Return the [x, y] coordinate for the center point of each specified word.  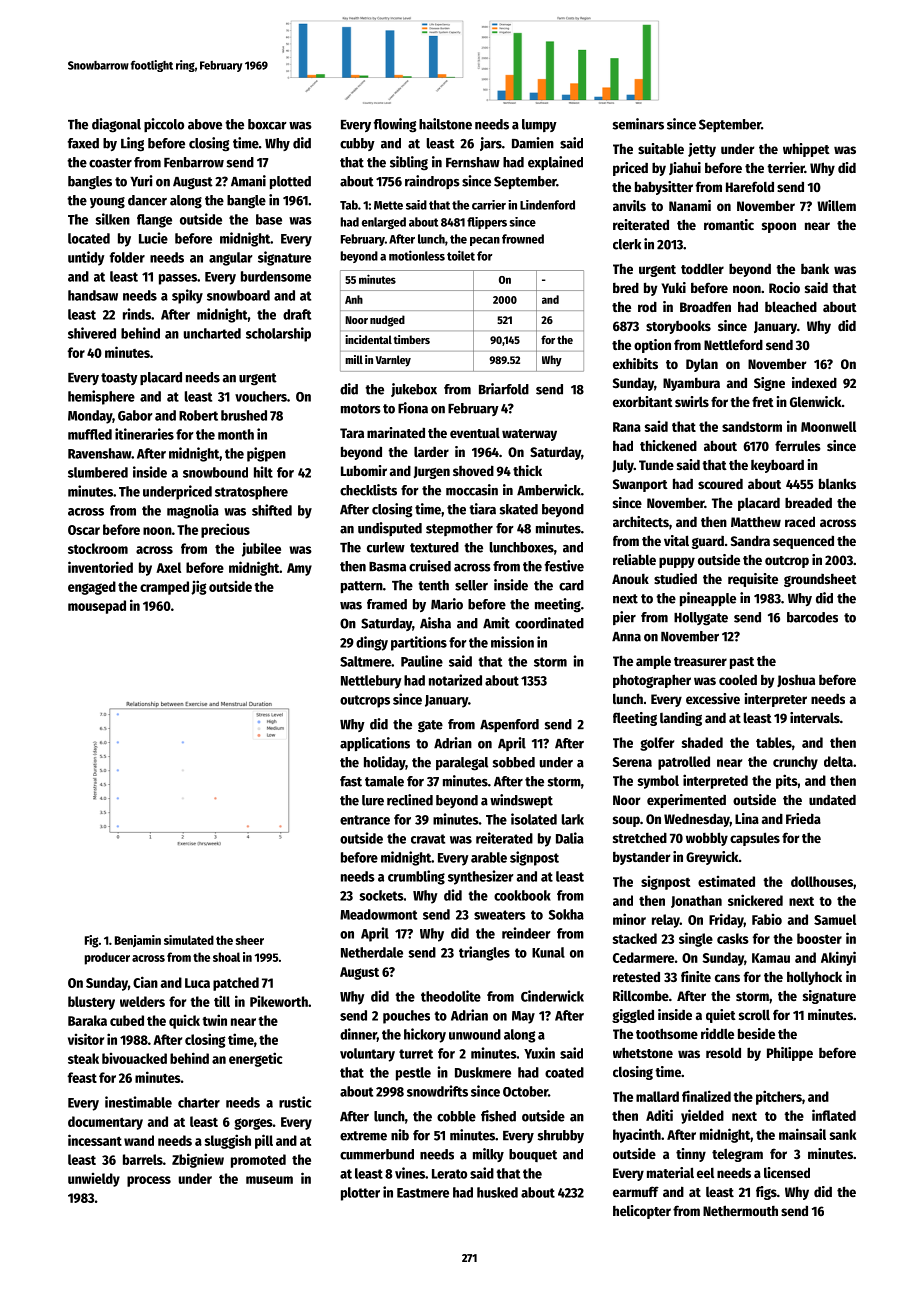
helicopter [642, 1212]
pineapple [708, 599]
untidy [86, 258]
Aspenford [509, 725]
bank [815, 268]
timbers [412, 339]
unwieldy [94, 1180]
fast [351, 781]
